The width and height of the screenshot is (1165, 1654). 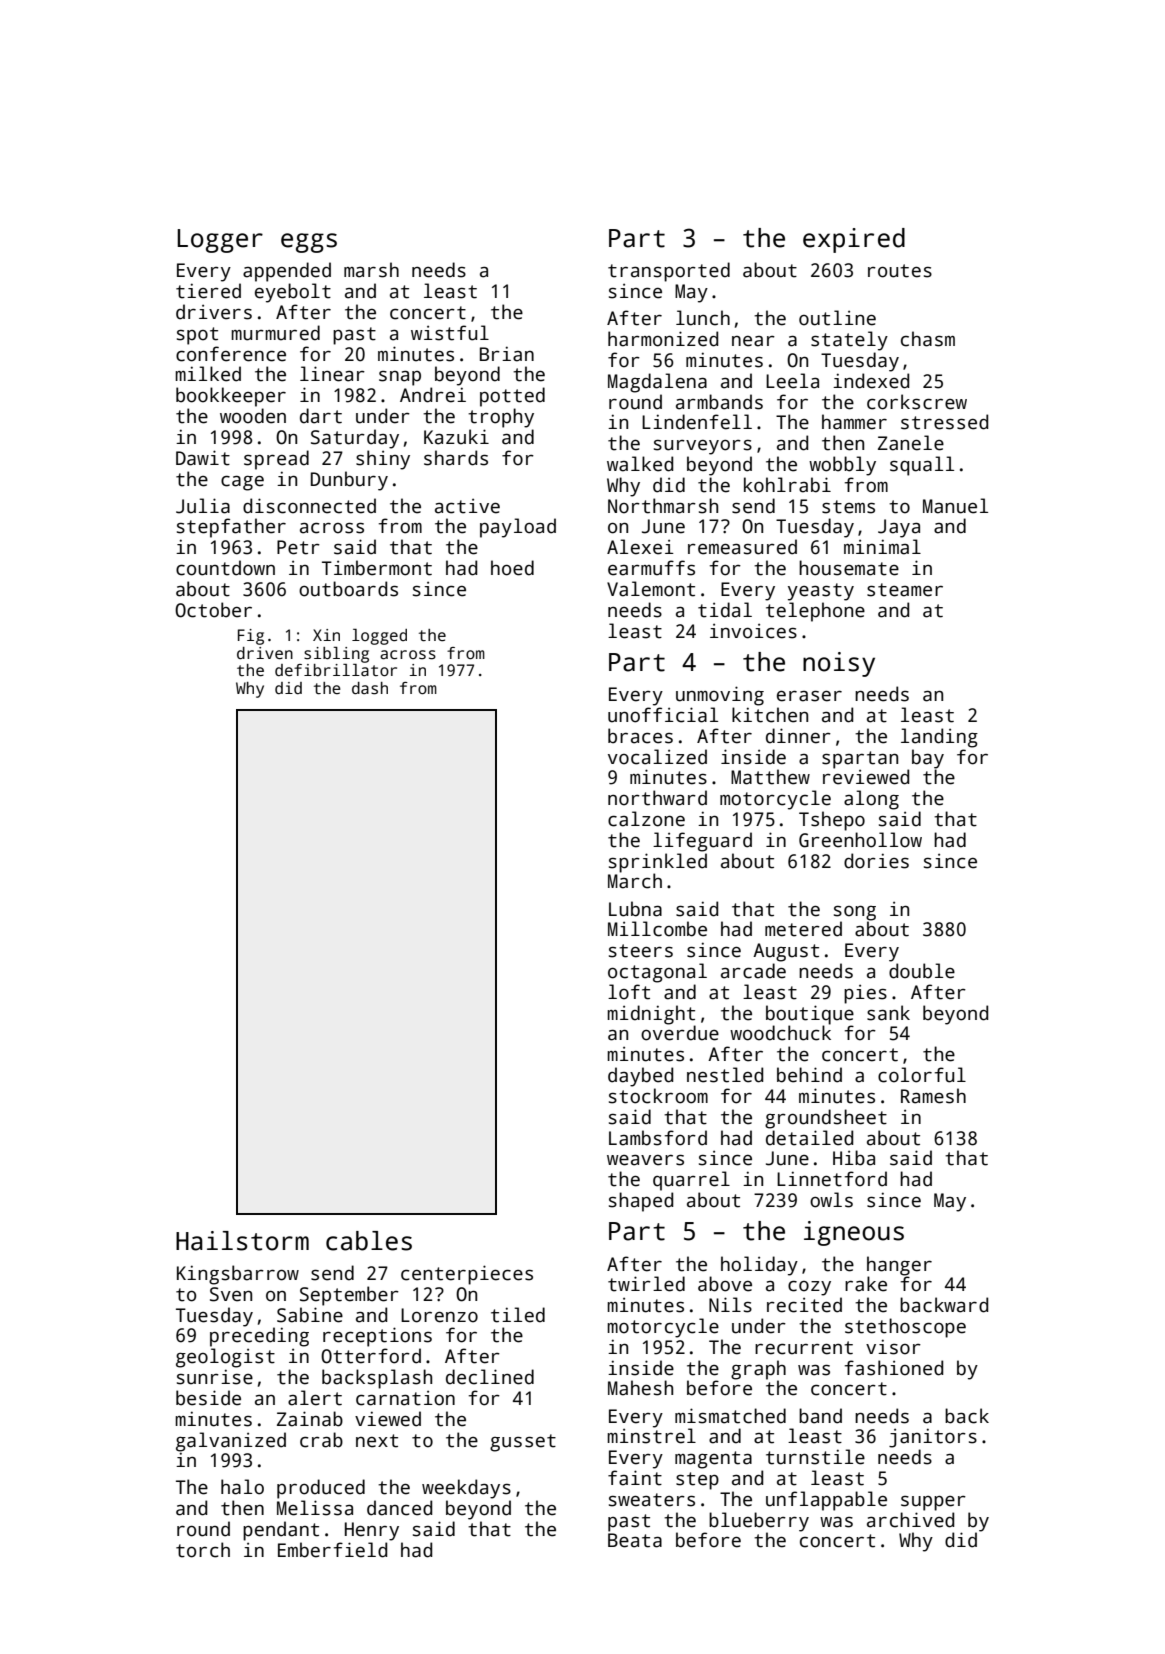 What do you see at coordinates (809, 1075) in the screenshot?
I see `behind` at bounding box center [809, 1075].
